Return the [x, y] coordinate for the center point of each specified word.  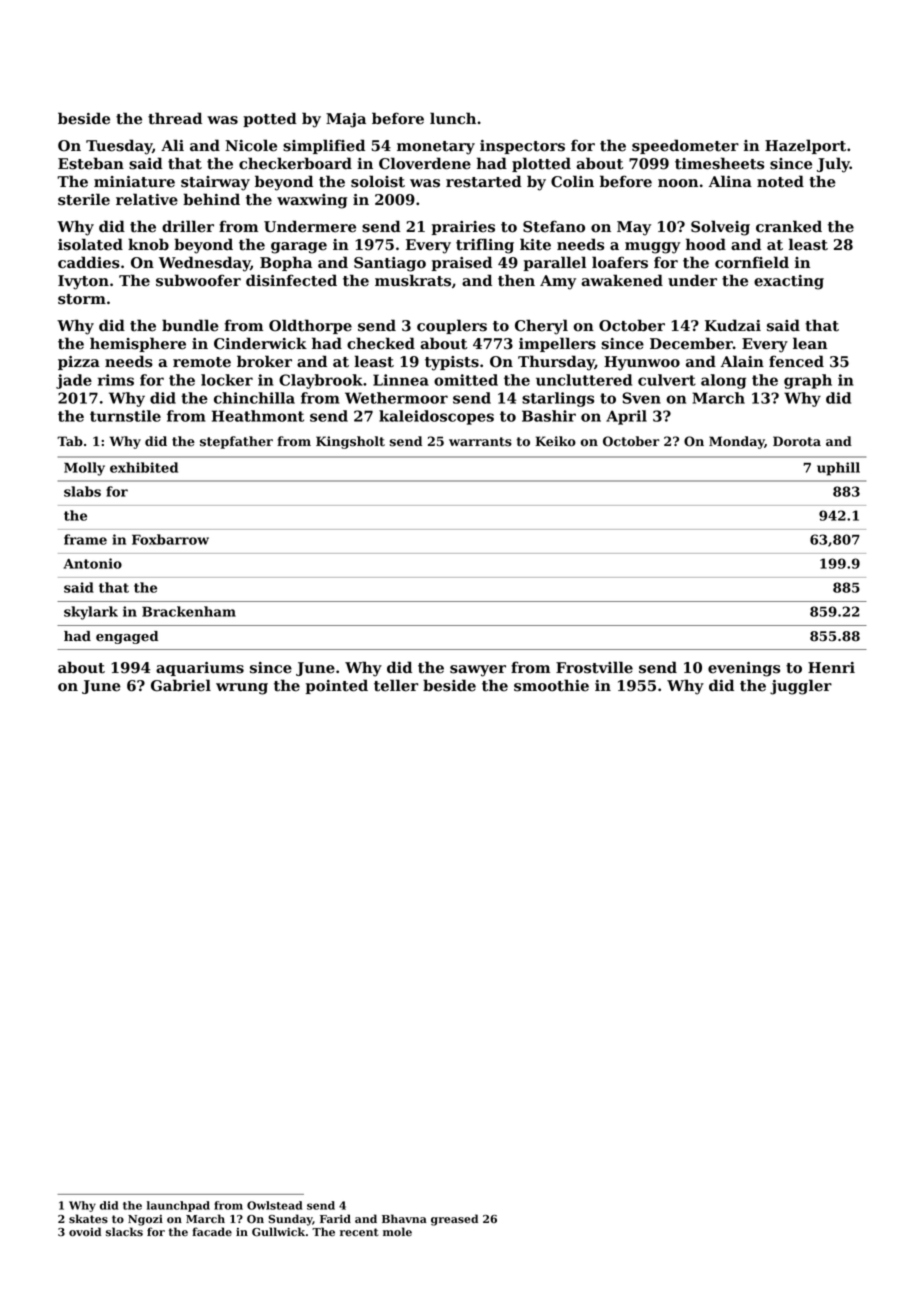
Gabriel [181, 685]
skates [88, 1219]
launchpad [178, 1206]
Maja [346, 120]
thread [175, 118]
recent [359, 1232]
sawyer [478, 671]
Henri [831, 668]
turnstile [125, 416]
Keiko [555, 441]
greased [454, 1220]
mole [397, 1232]
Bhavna [404, 1218]
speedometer [685, 146]
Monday [737, 442]
